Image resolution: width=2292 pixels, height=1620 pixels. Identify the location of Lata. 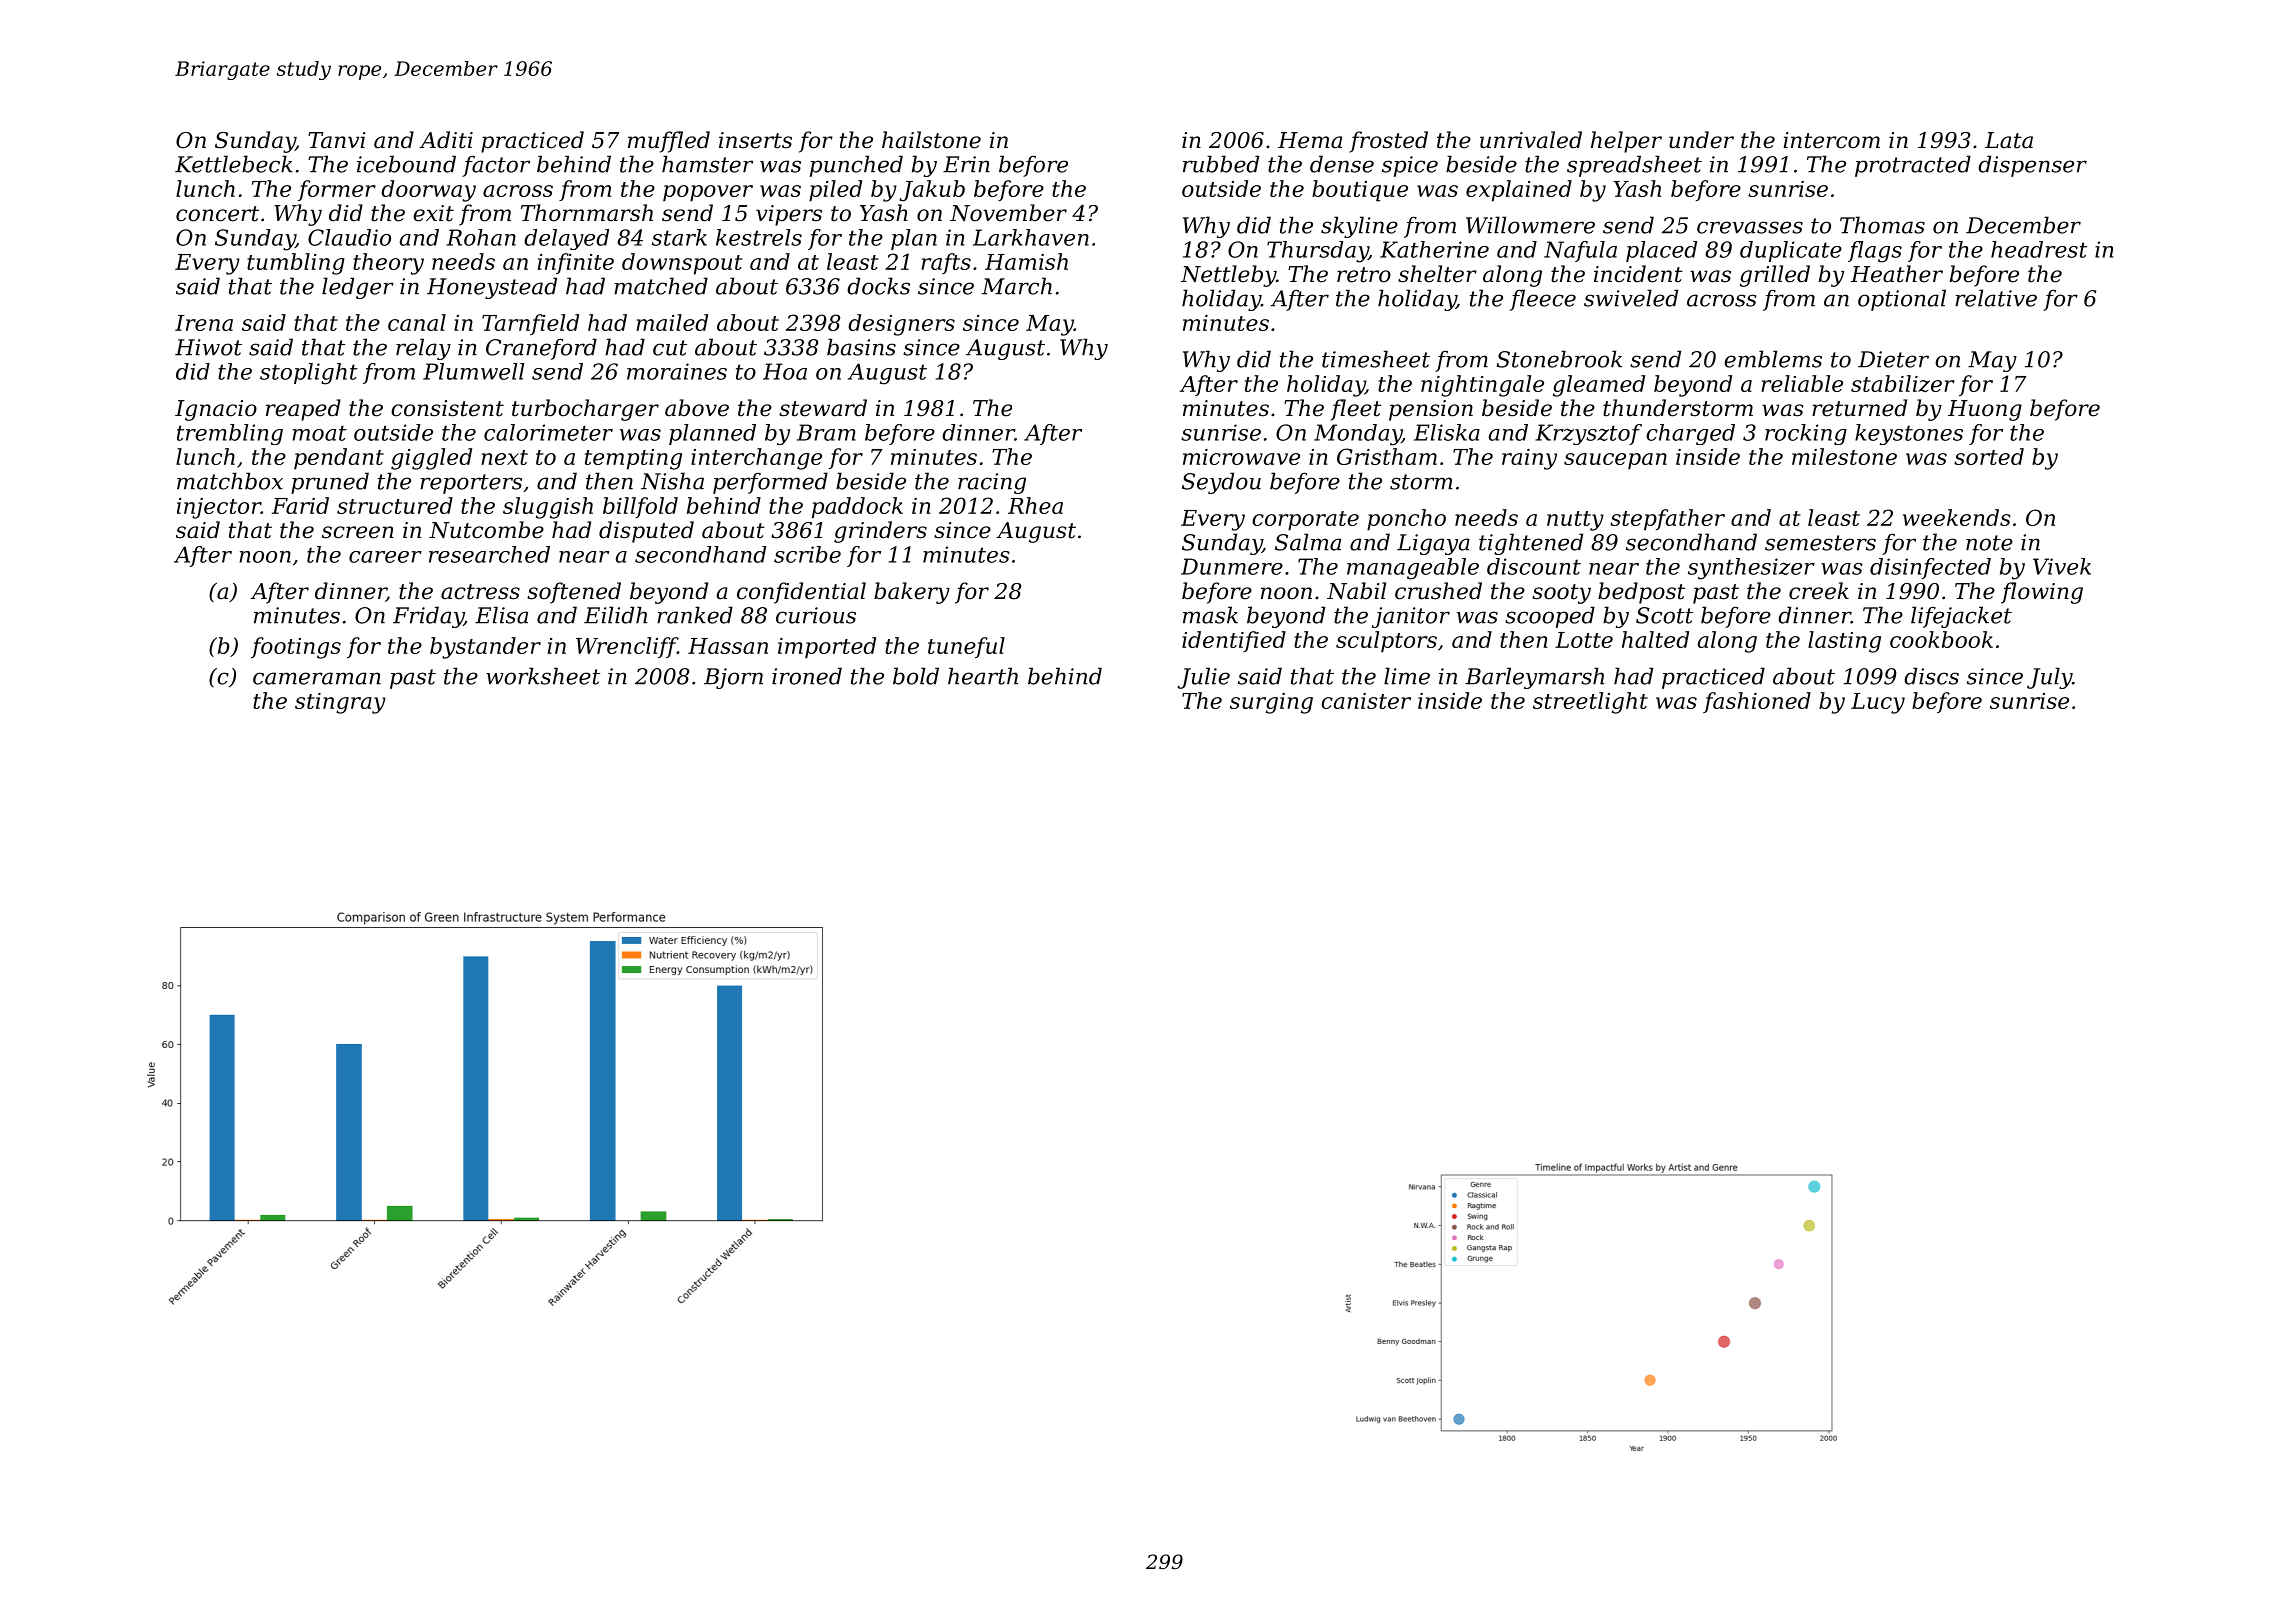
(2009, 140).
